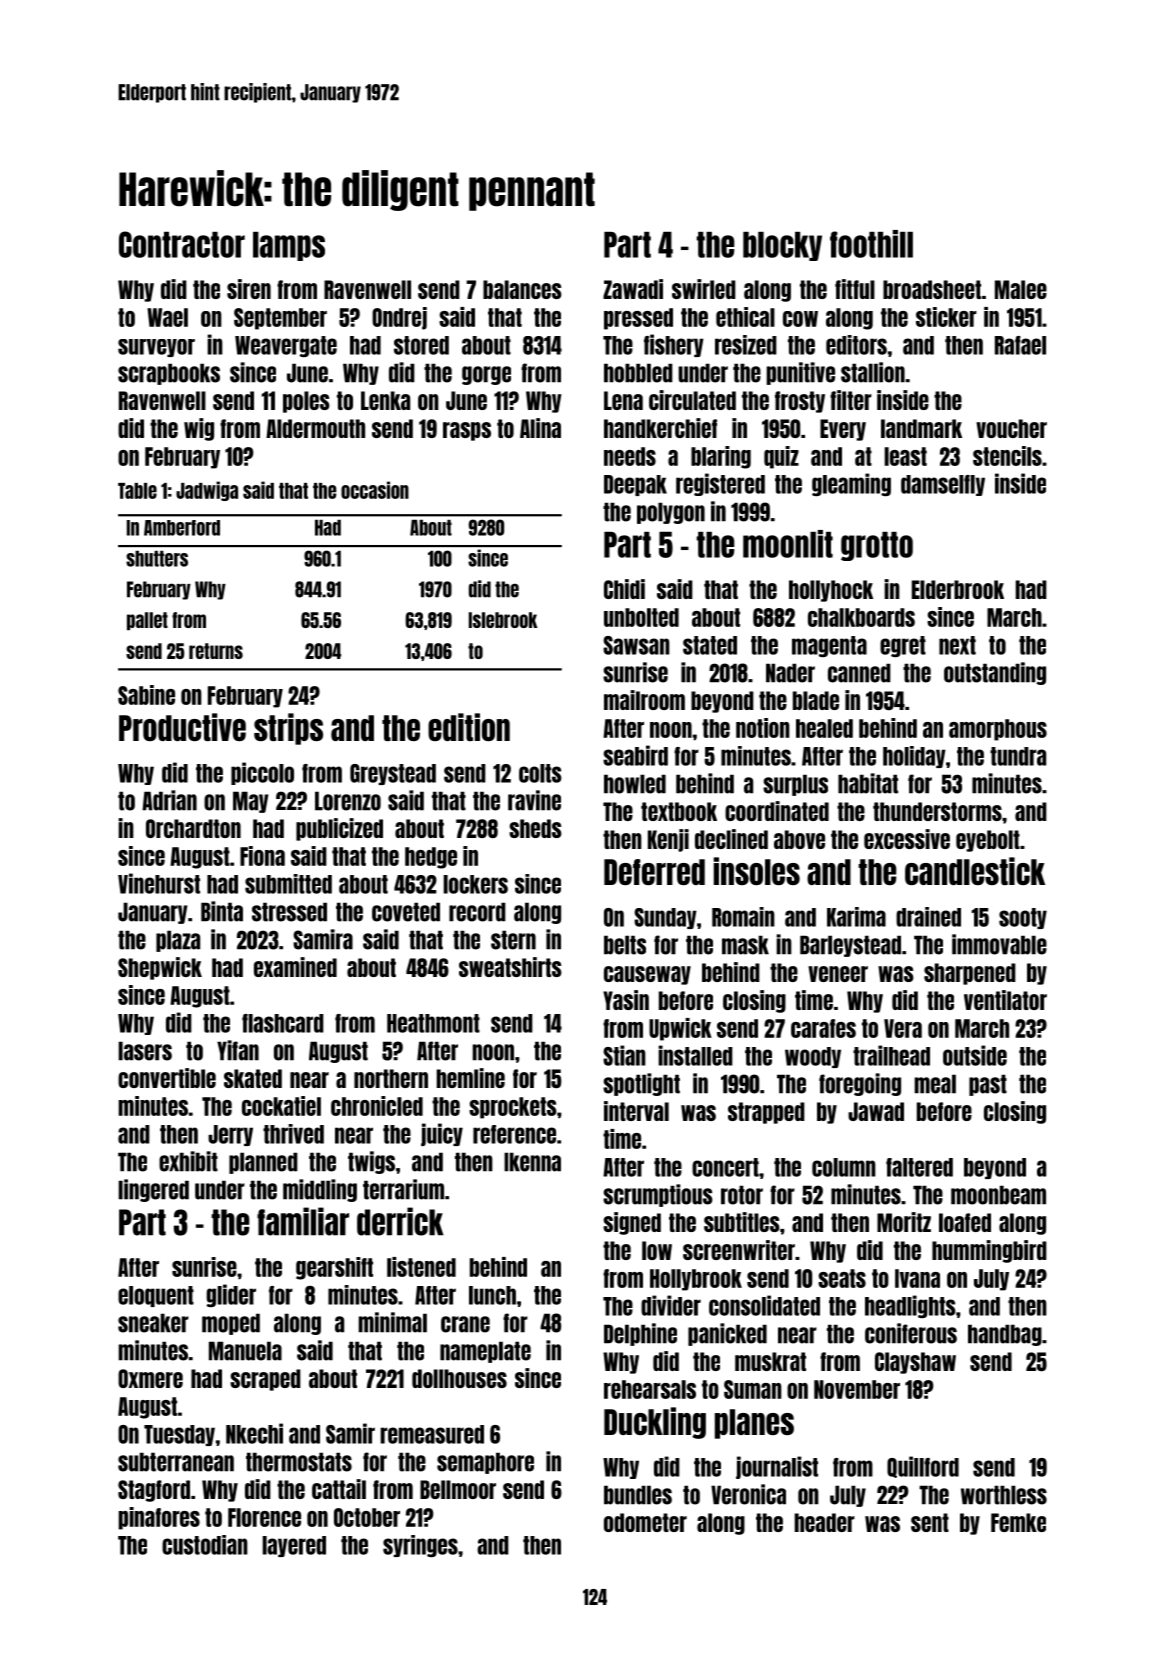 The height and width of the document is (1654, 1165). I want to click on Zawadi, so click(633, 289).
